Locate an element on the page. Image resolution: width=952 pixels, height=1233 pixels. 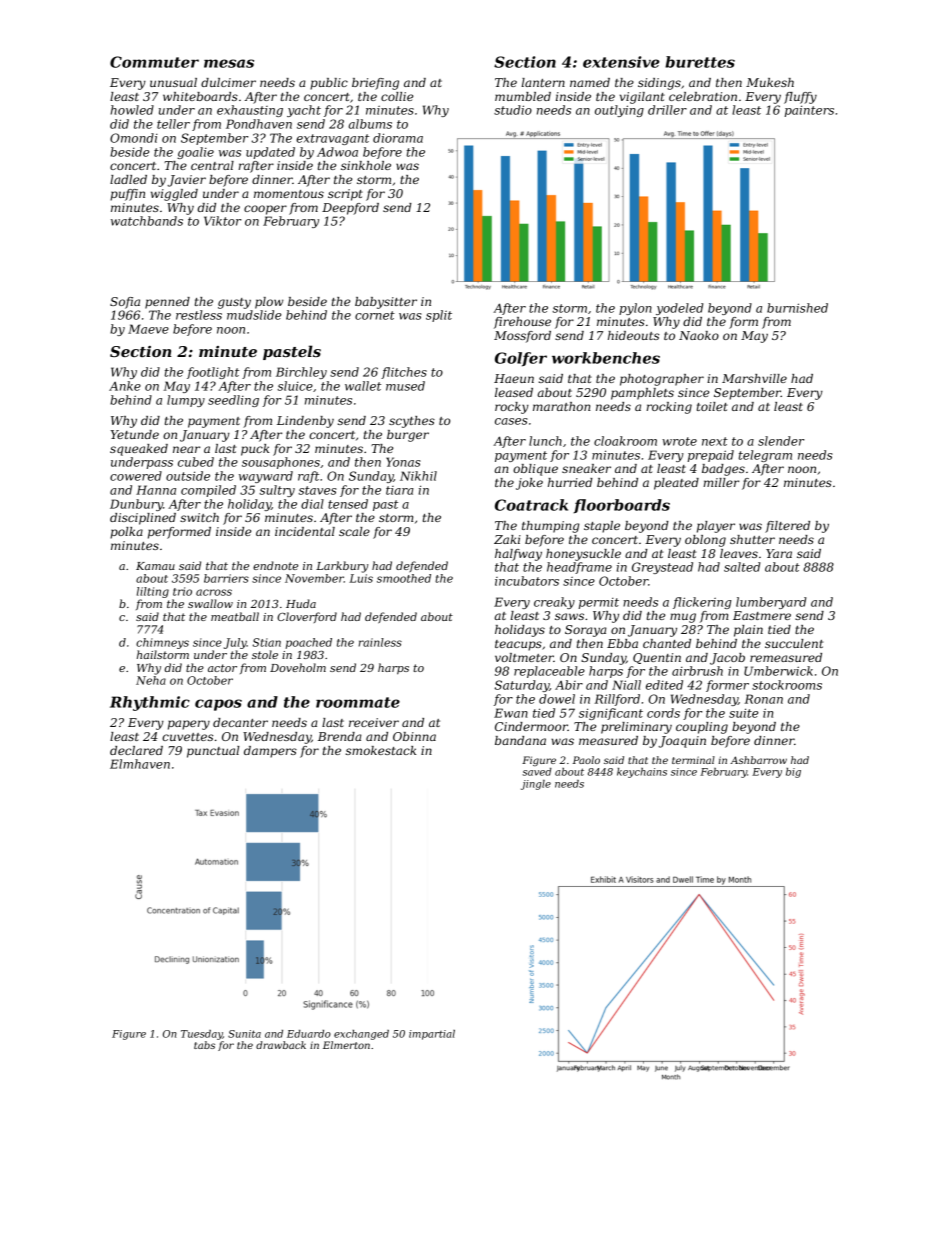
decanter is located at coordinates (240, 722).
